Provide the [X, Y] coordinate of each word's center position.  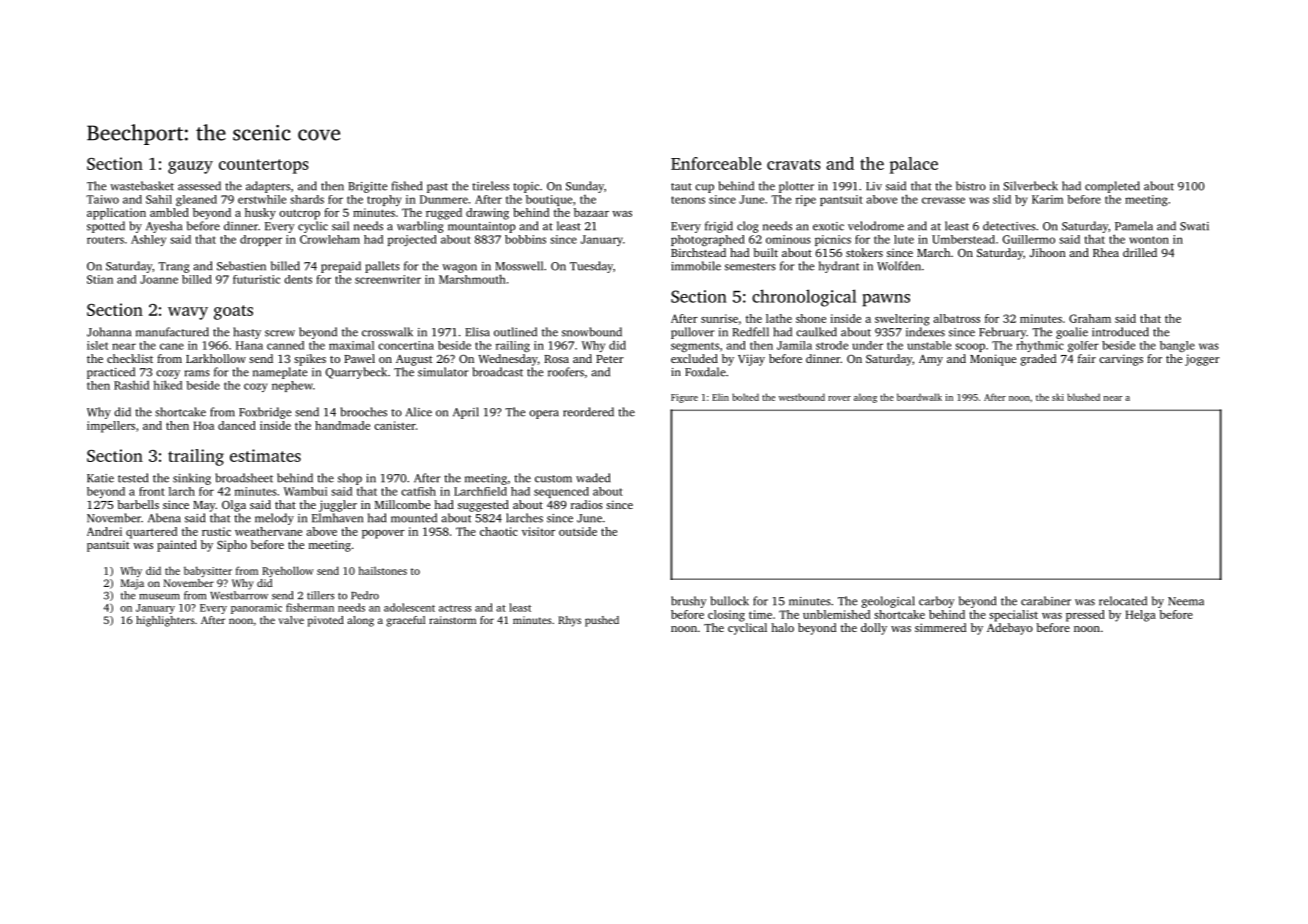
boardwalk [919, 397]
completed [1112, 187]
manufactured [172, 332]
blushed [1083, 397]
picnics [833, 240]
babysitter [208, 571]
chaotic [498, 531]
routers [105, 240]
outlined [515, 332]
